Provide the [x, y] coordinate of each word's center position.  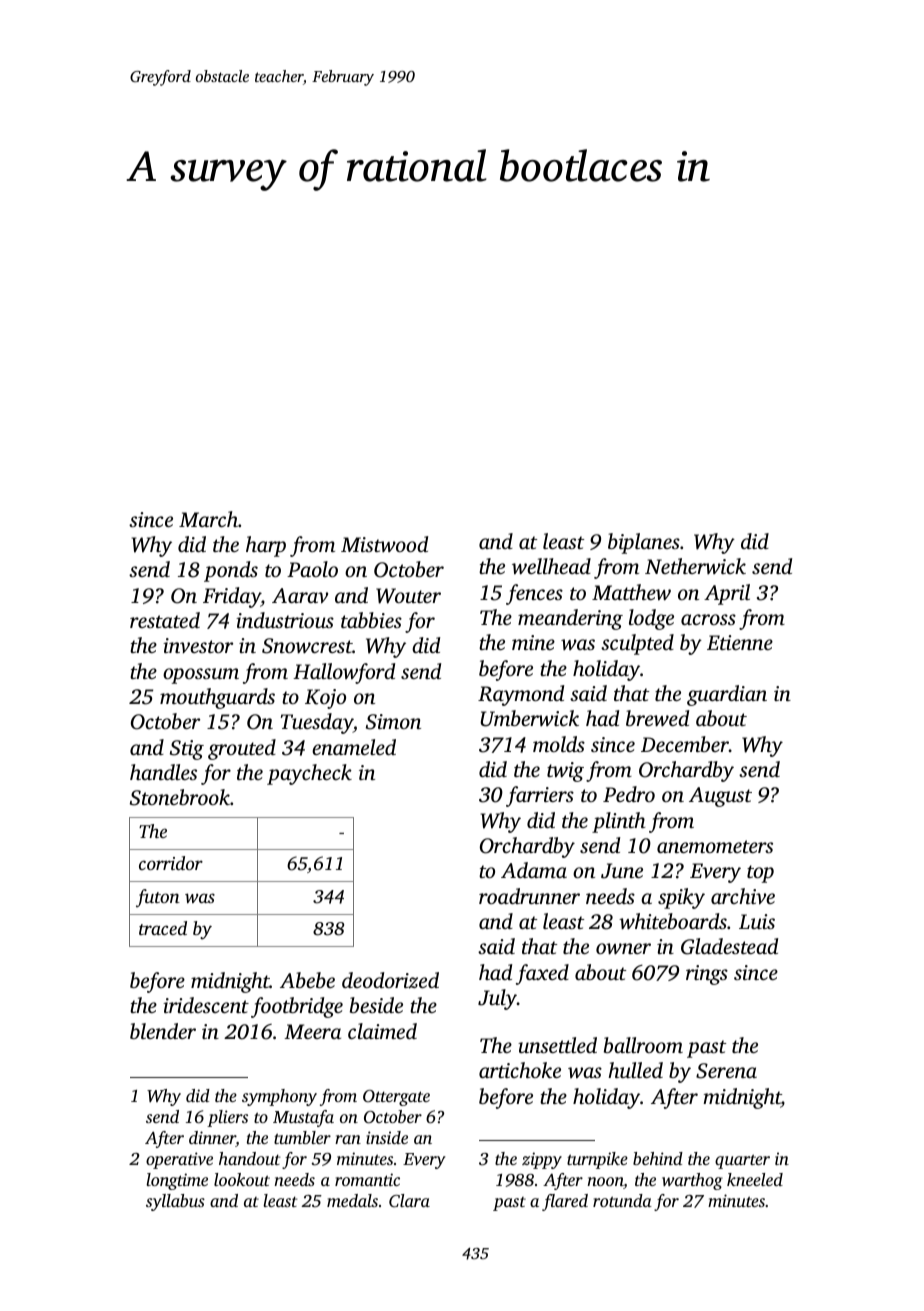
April [727, 594]
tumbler [302, 1137]
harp [266, 546]
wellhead [551, 566]
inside [387, 1137]
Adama [534, 870]
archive [743, 896]
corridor [171, 863]
